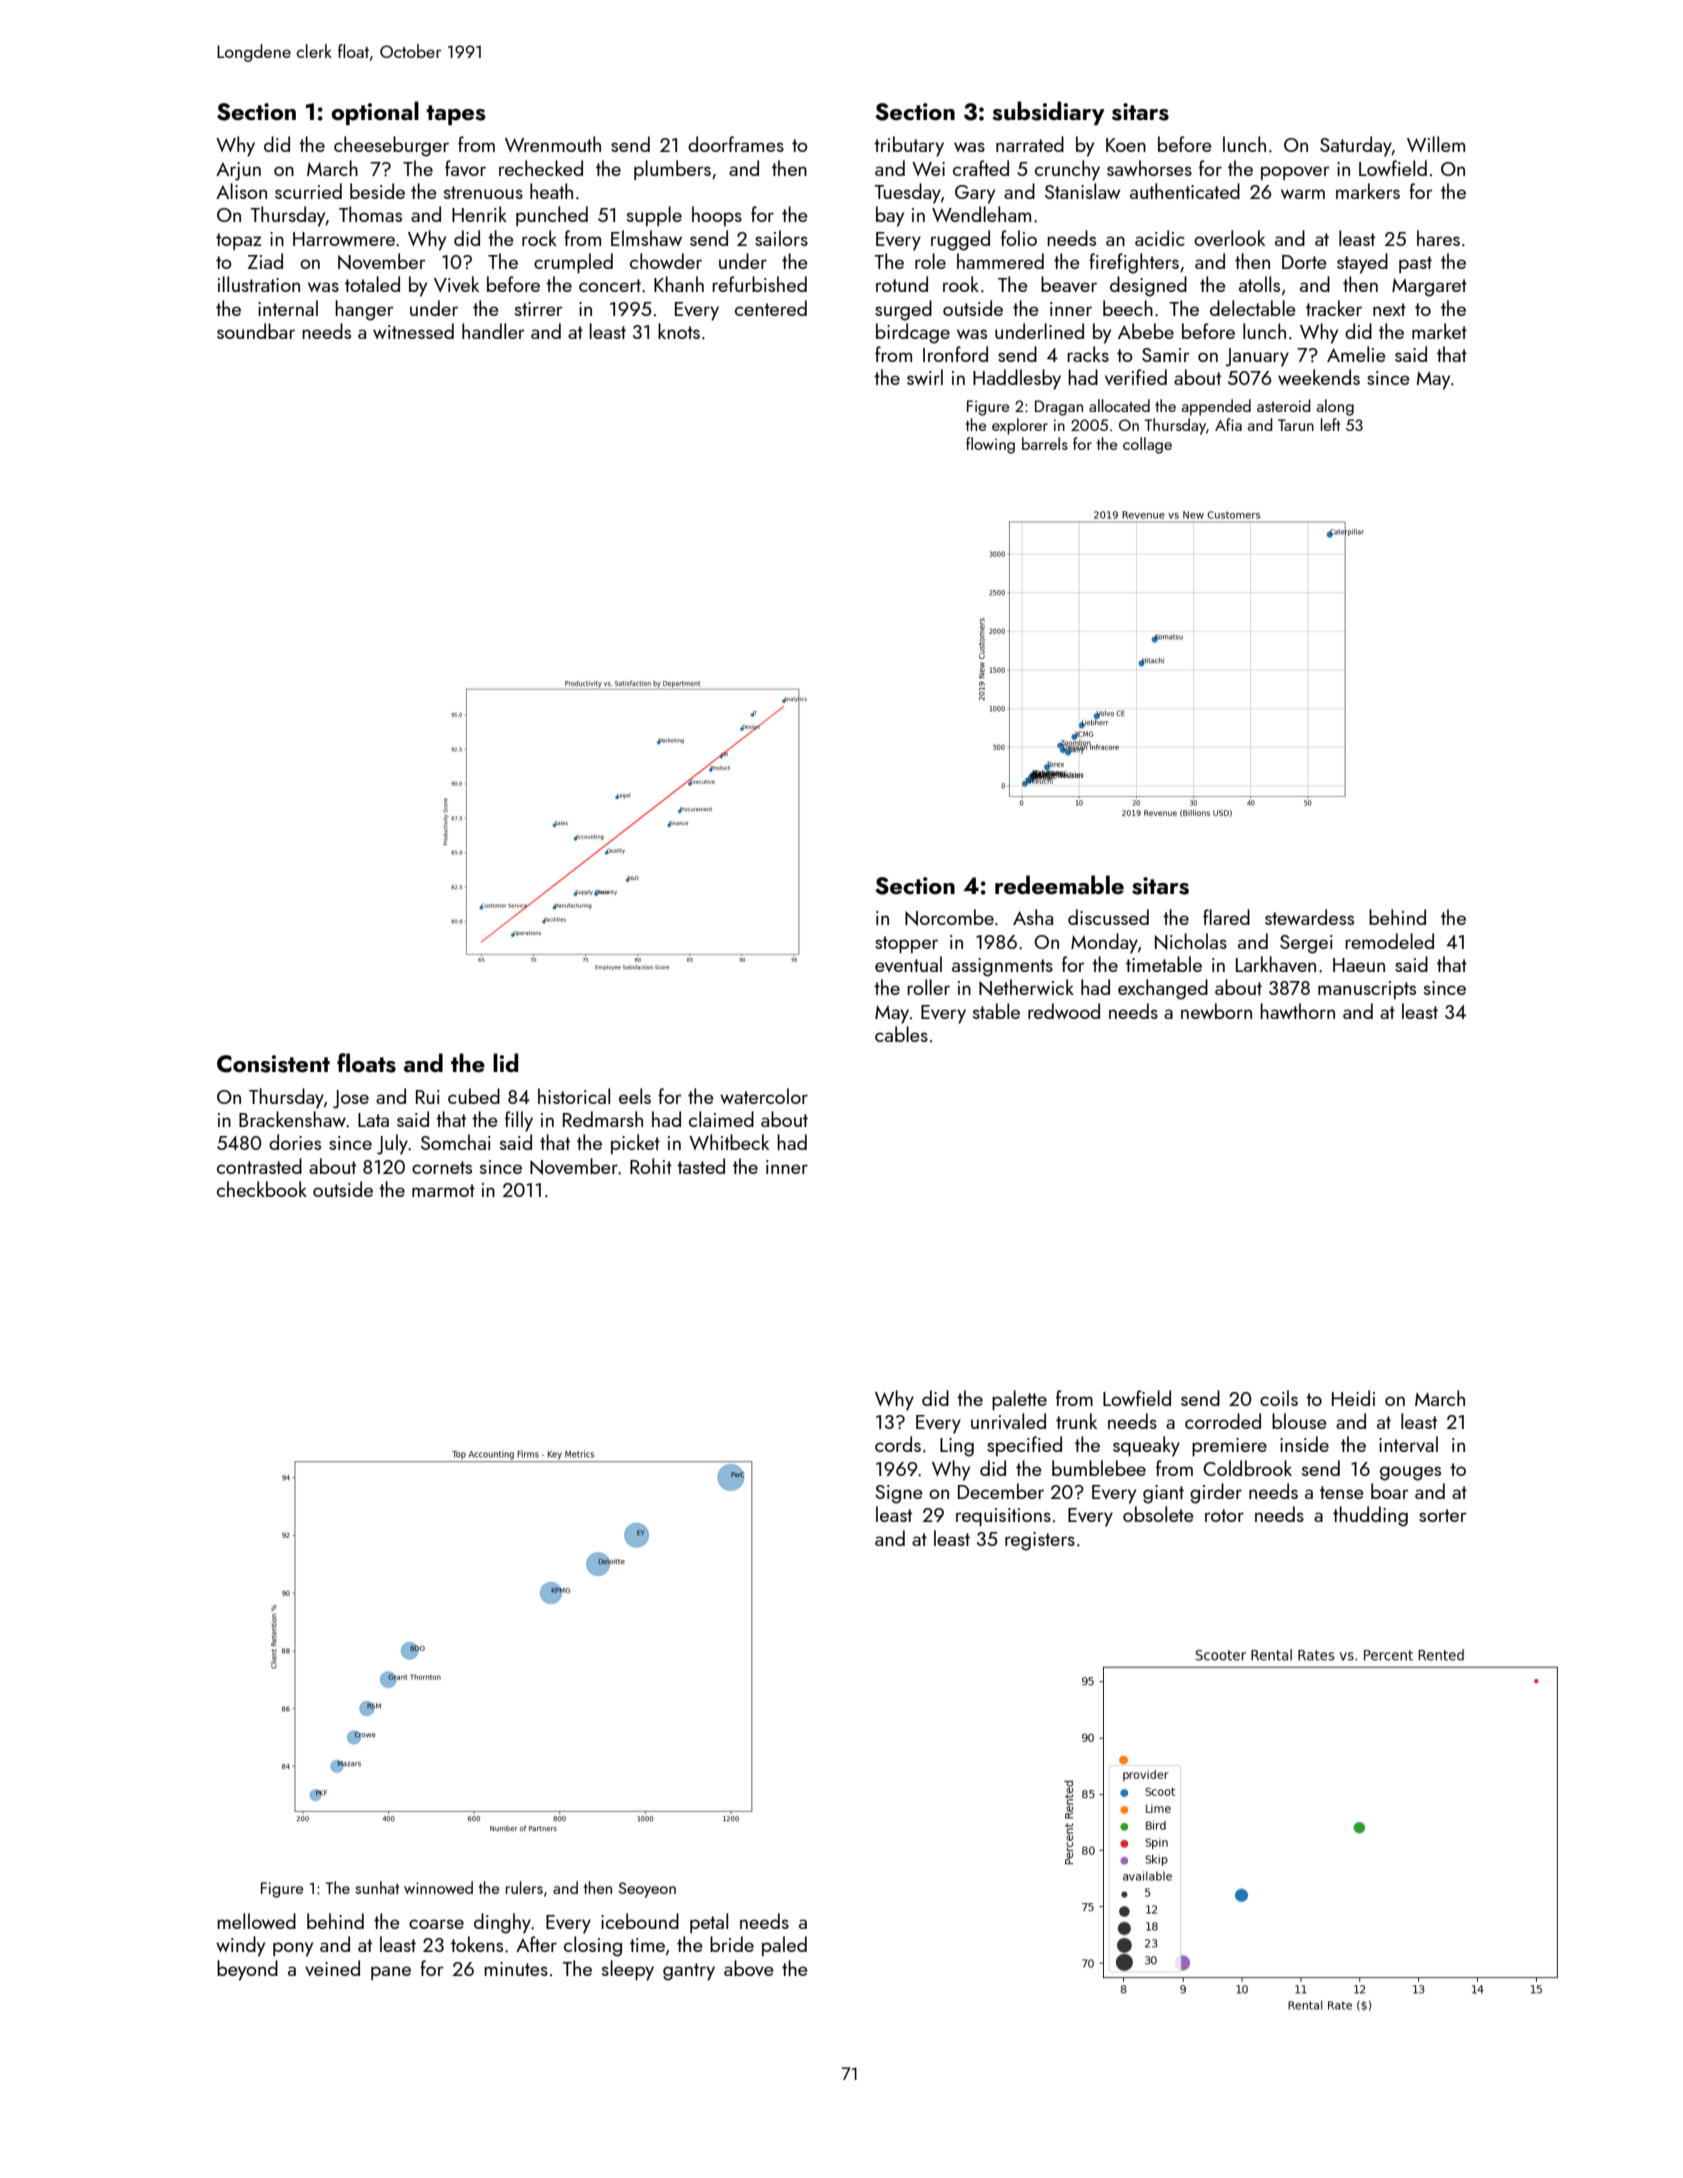 The width and height of the screenshot is (1683, 2178). What do you see at coordinates (898, 1444) in the screenshot?
I see `cords` at bounding box center [898, 1444].
